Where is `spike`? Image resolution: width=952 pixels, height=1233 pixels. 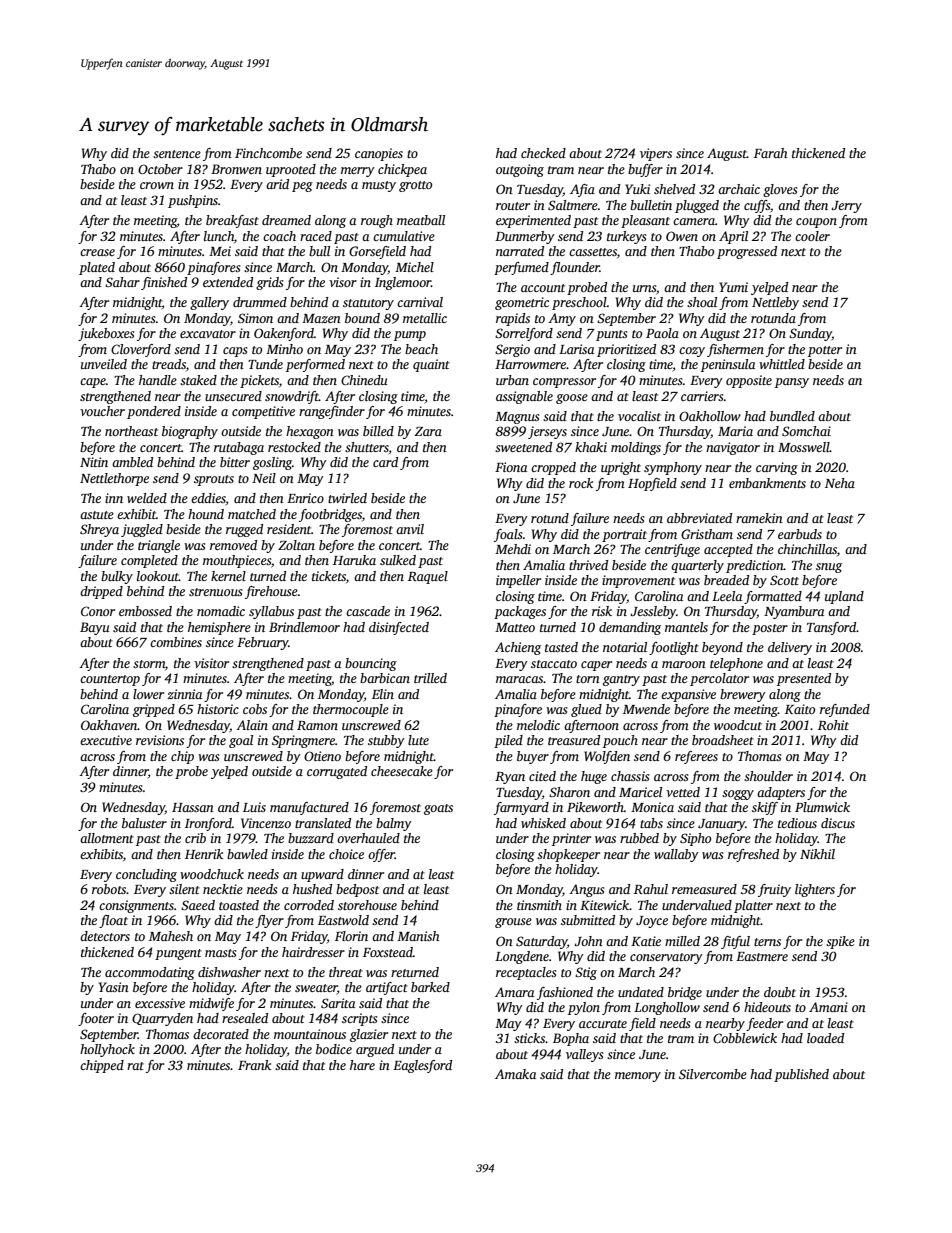 spike is located at coordinates (840, 942).
